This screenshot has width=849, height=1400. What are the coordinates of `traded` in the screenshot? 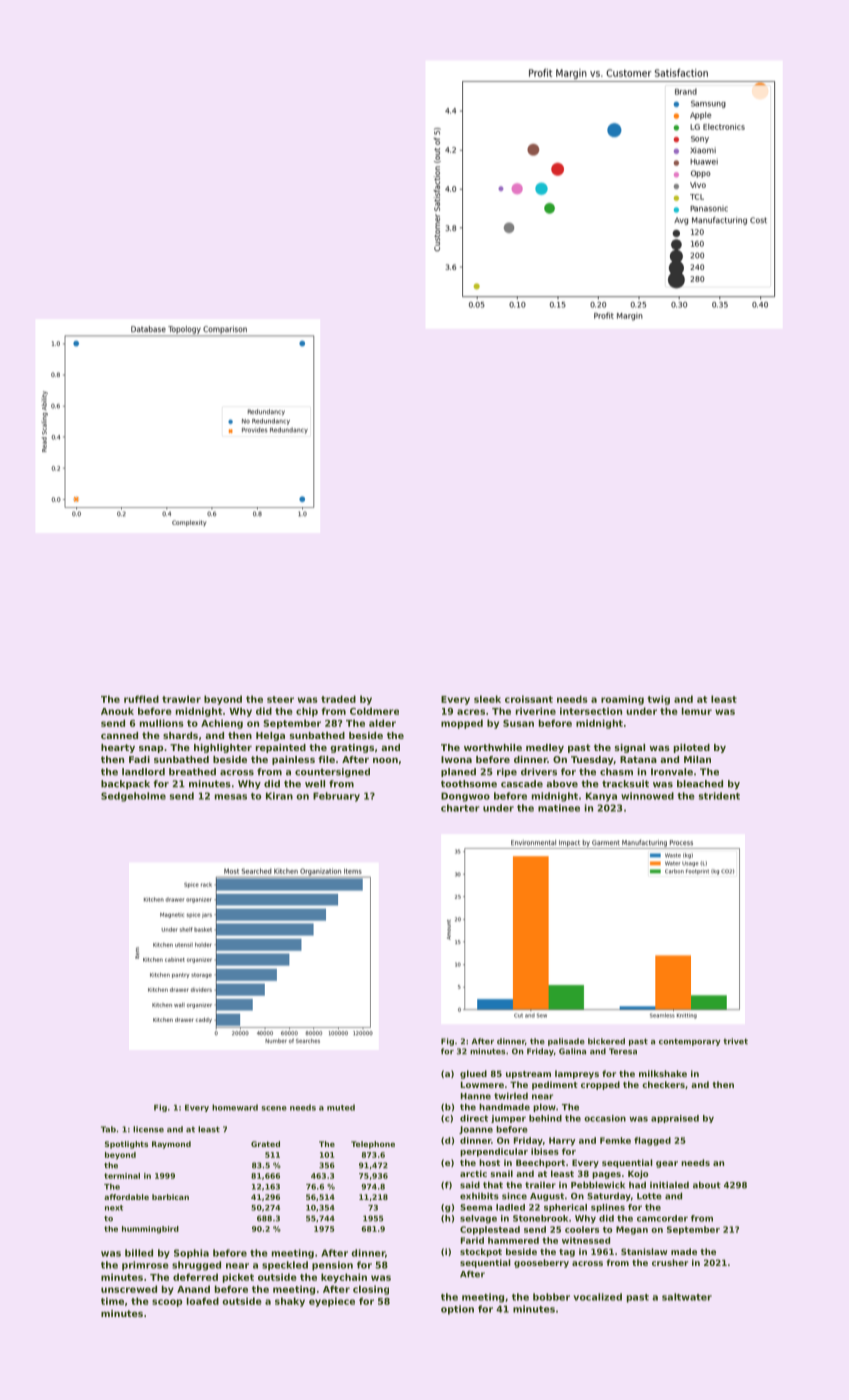 It's located at (338, 699).
